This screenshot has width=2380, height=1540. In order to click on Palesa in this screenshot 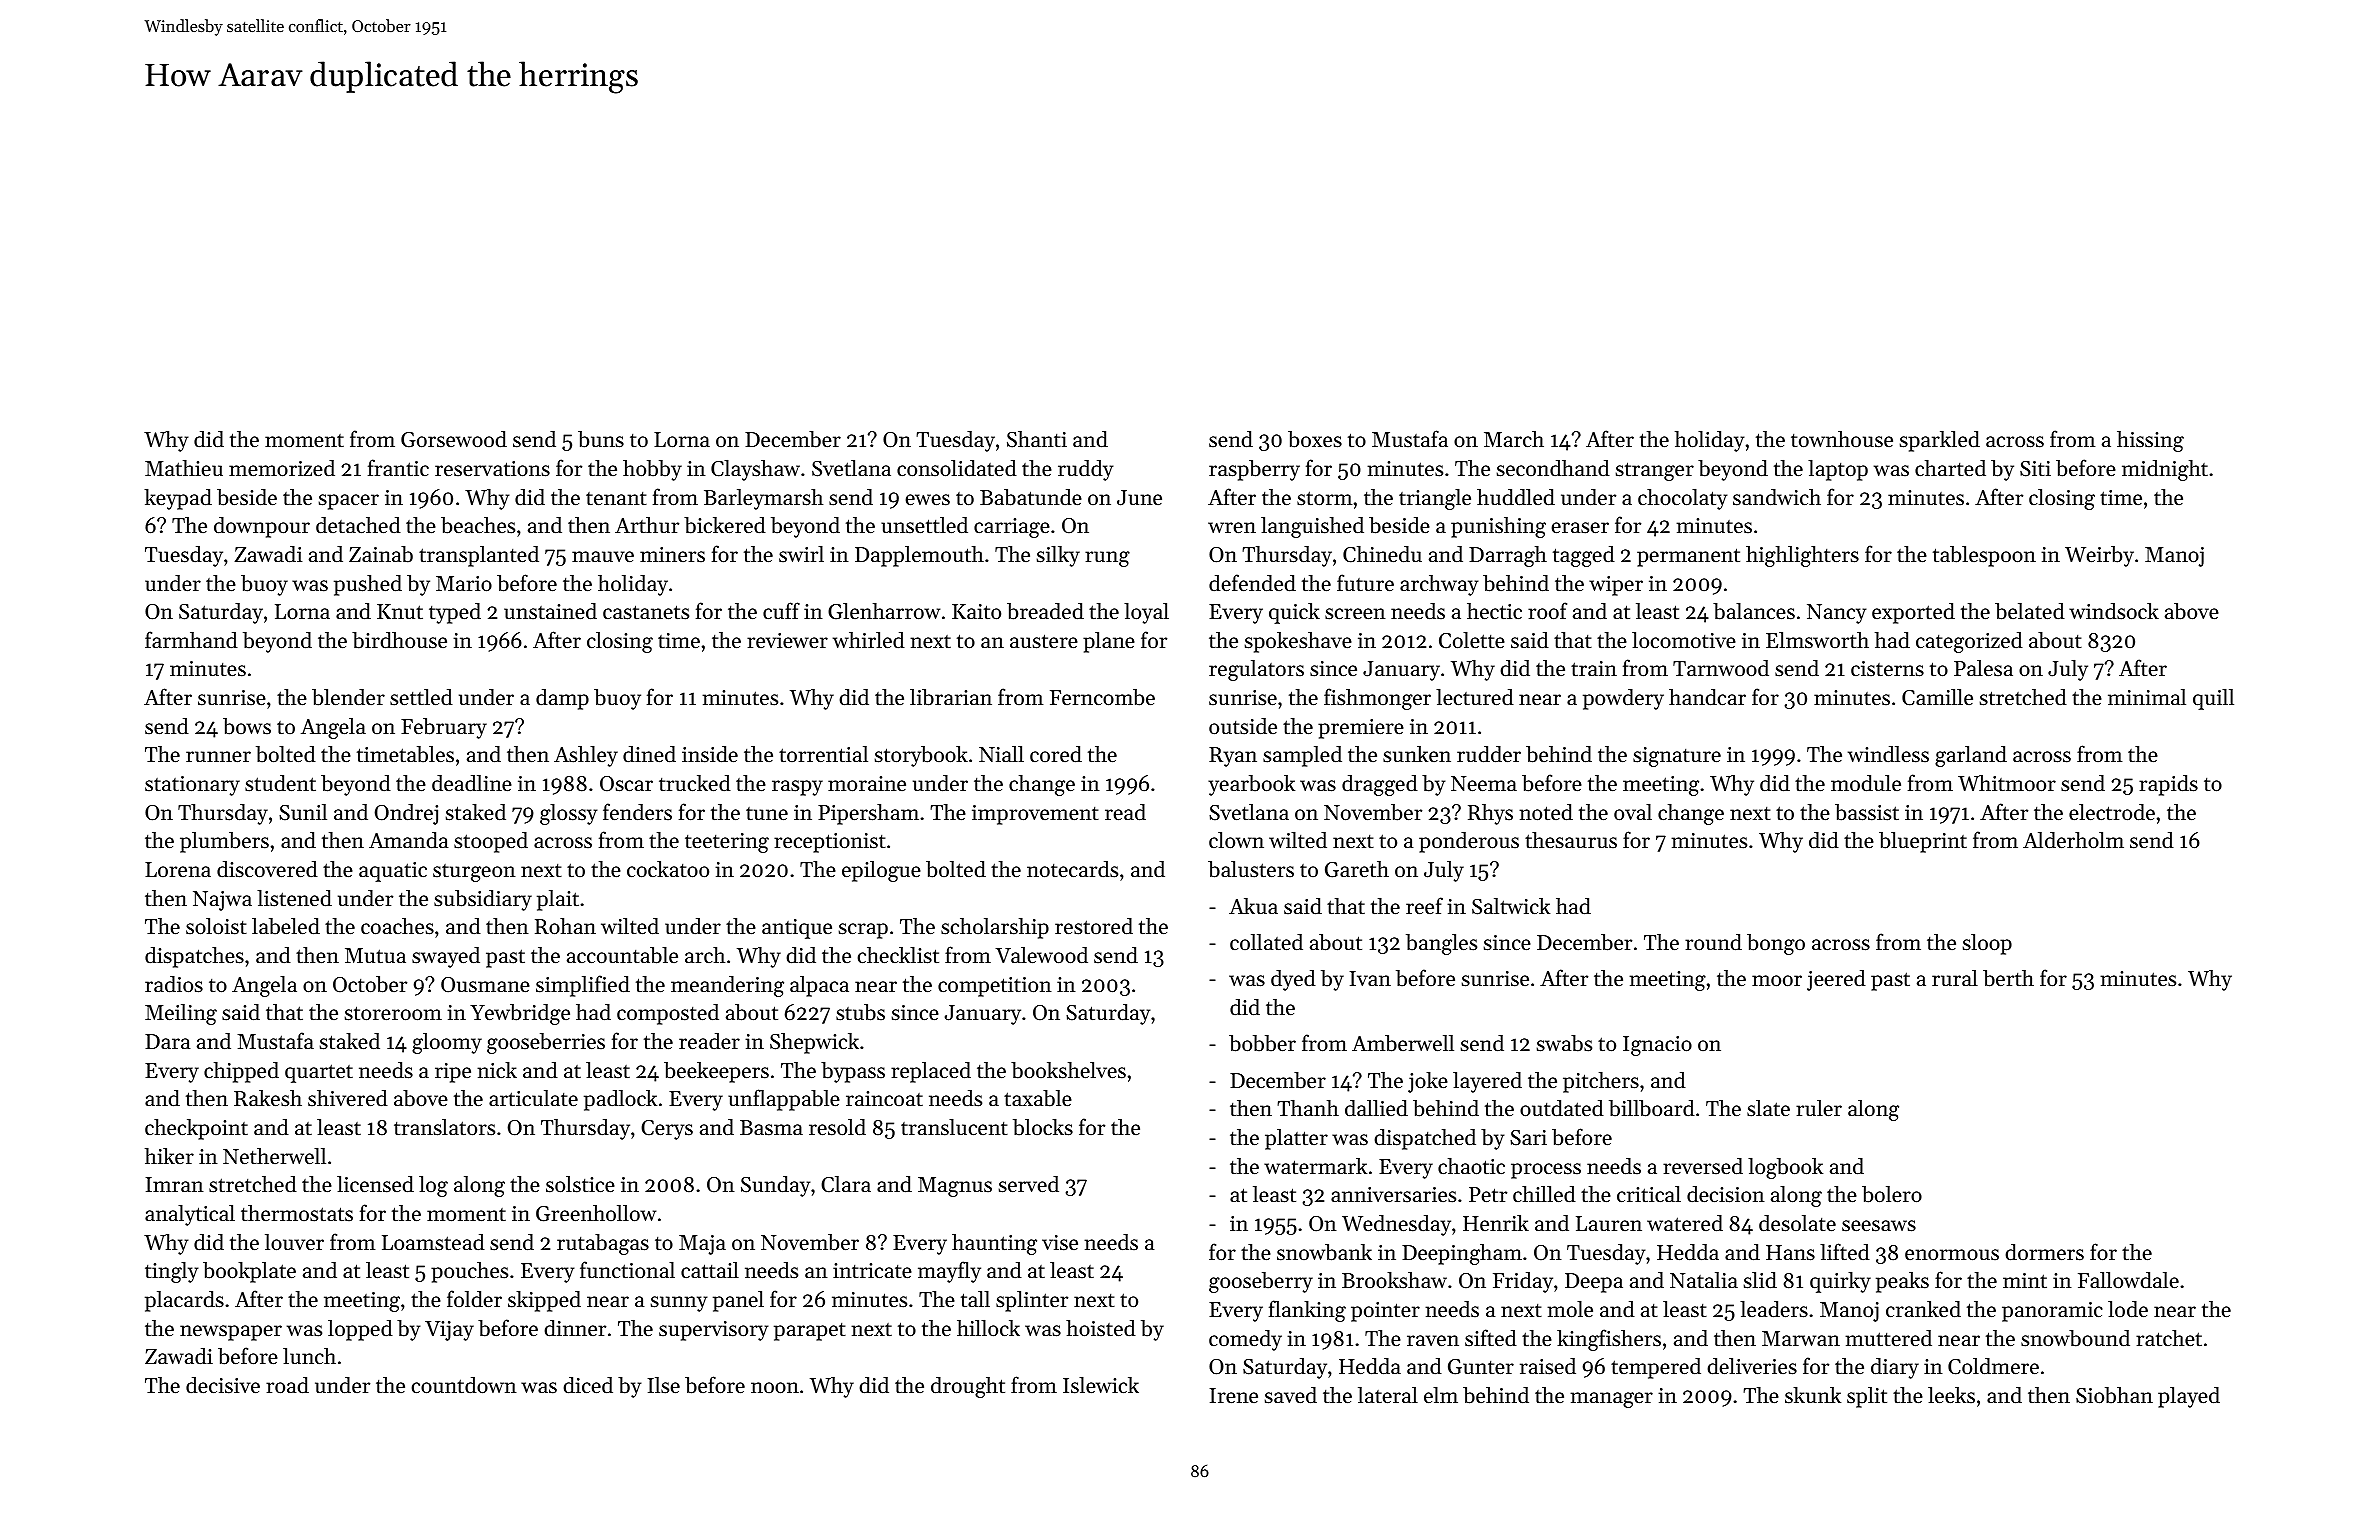, I will do `click(1983, 668)`.
